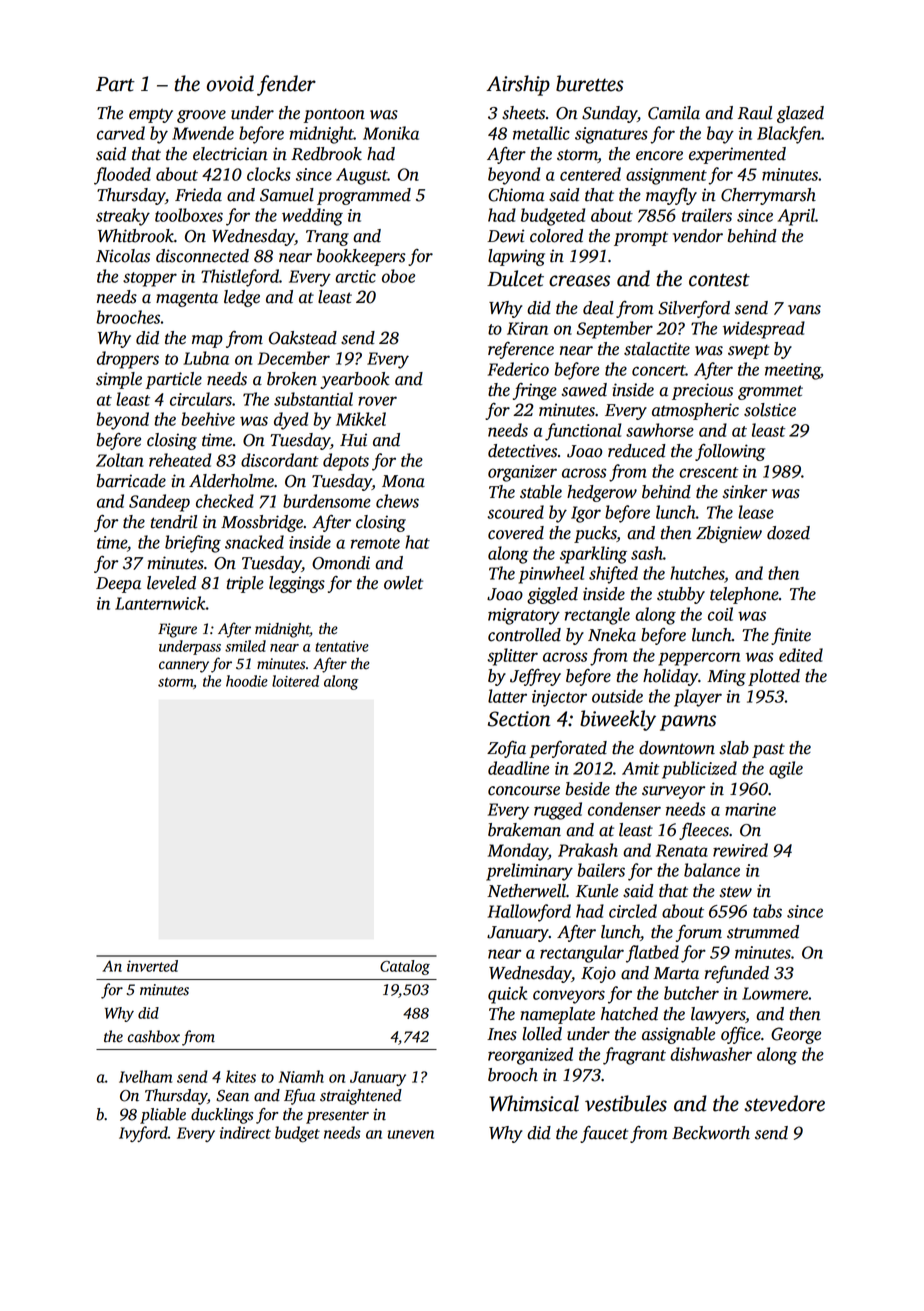  I want to click on reference, so click(521, 350).
